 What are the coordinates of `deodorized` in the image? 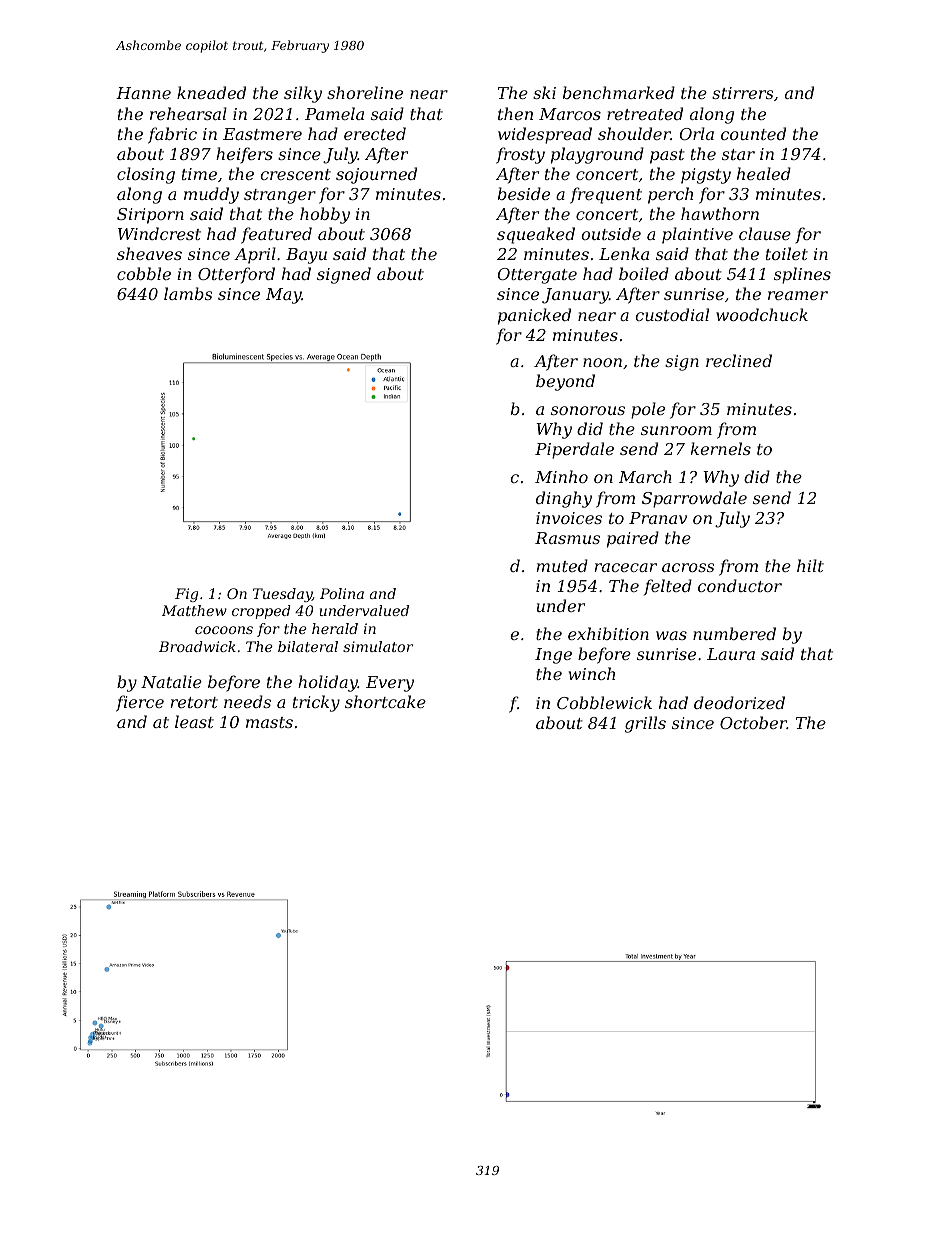 It's located at (739, 703).
